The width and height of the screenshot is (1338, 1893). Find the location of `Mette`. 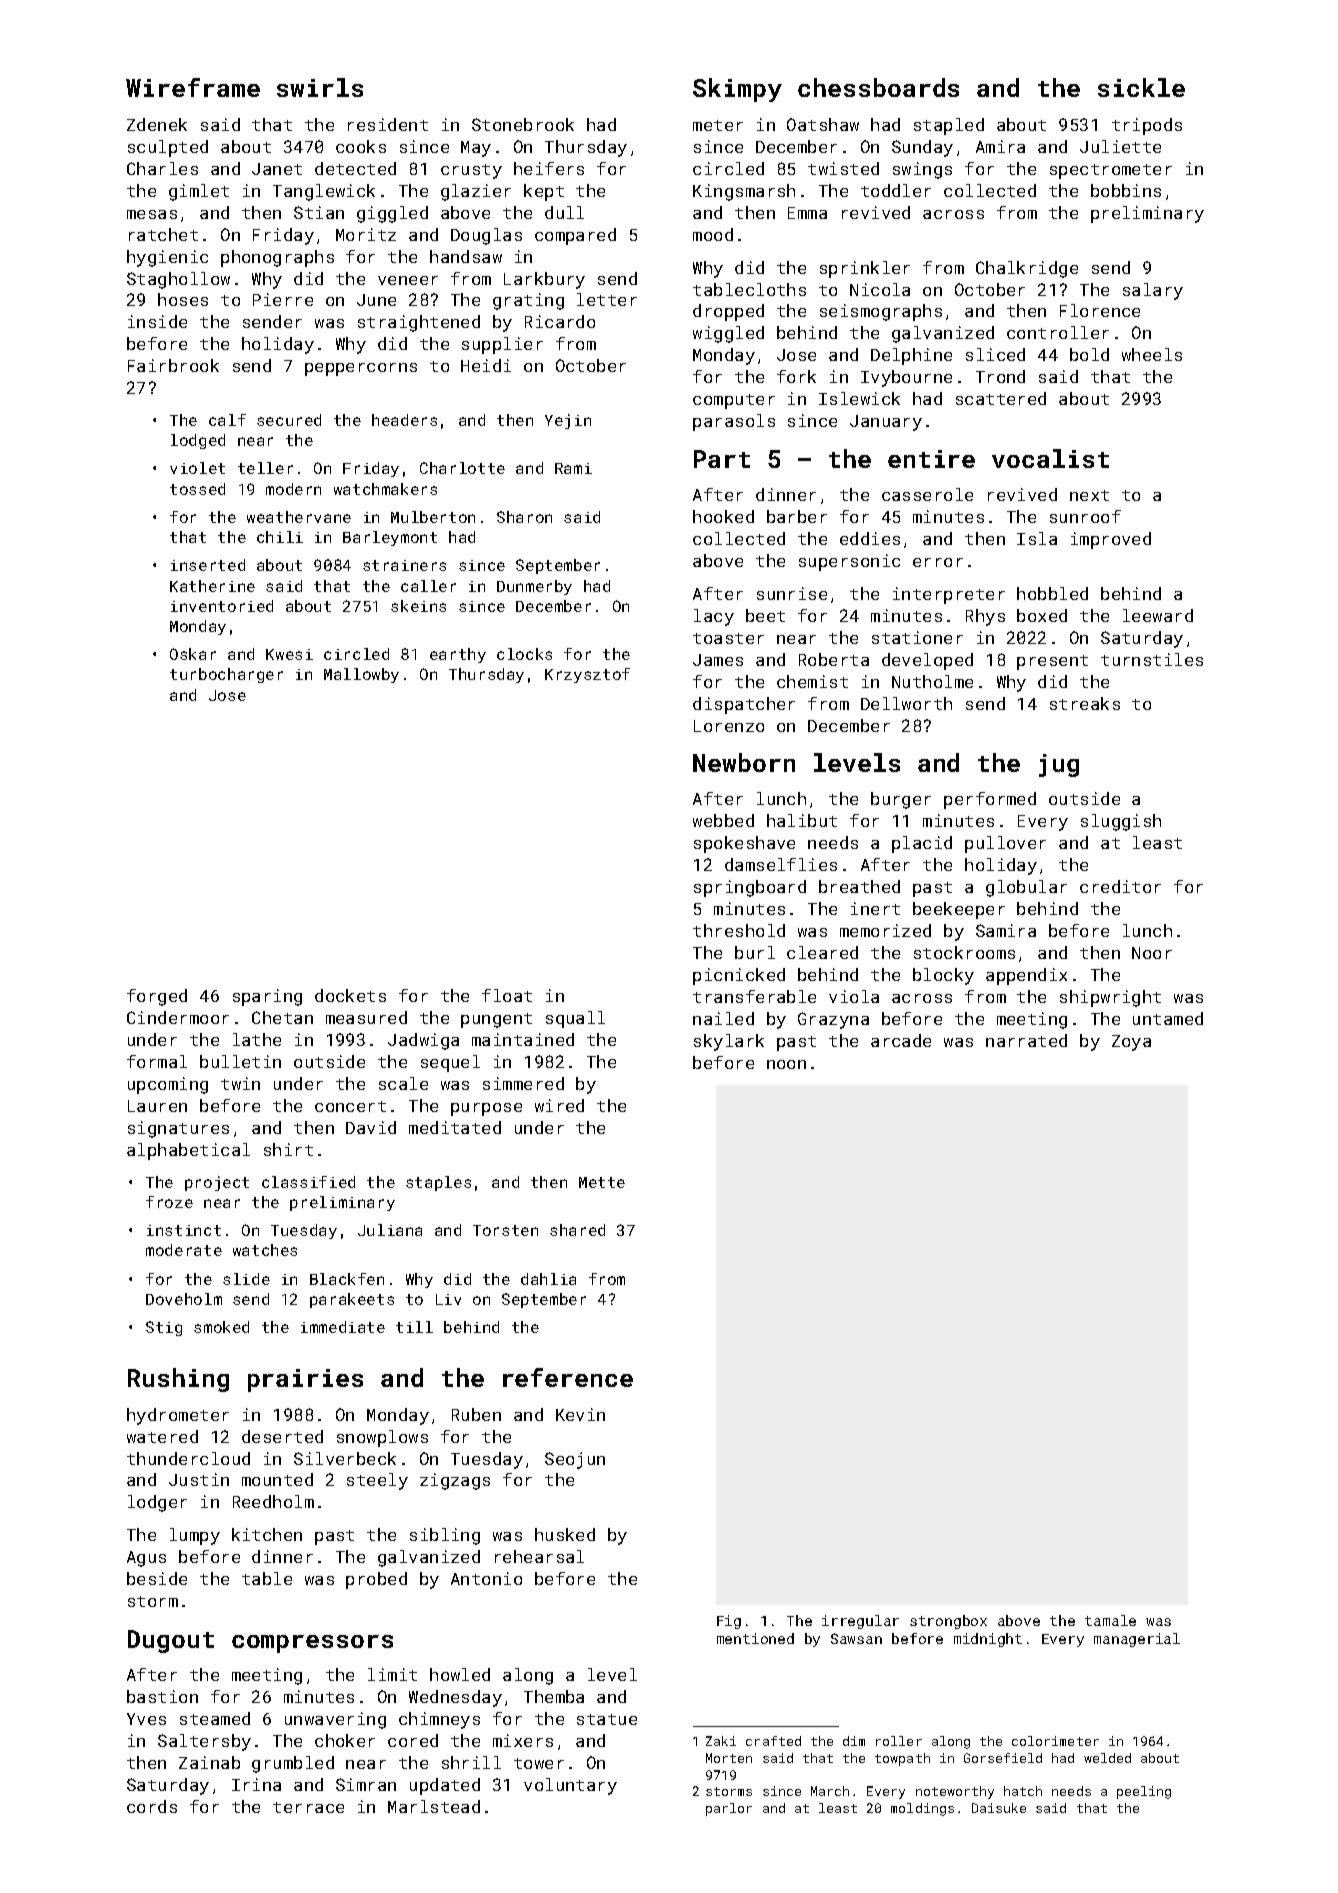

Mette is located at coordinates (602, 1182).
